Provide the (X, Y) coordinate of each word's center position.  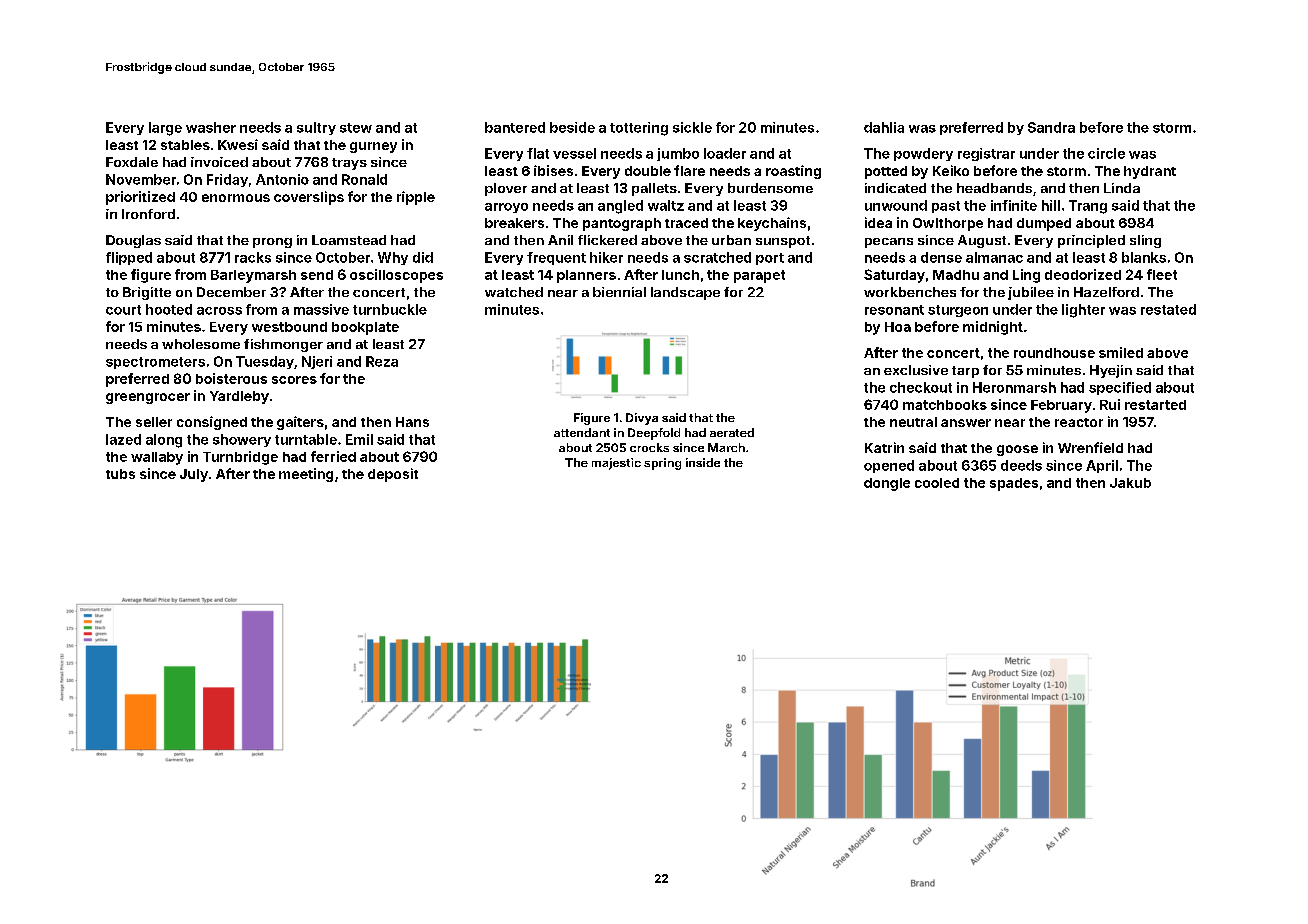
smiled (1121, 352)
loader (725, 153)
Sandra (1051, 127)
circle (1106, 153)
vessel (574, 153)
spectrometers (155, 363)
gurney (373, 147)
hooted (169, 309)
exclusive (916, 370)
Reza (382, 361)
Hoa (898, 327)
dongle (887, 484)
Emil (359, 439)
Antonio (282, 179)
